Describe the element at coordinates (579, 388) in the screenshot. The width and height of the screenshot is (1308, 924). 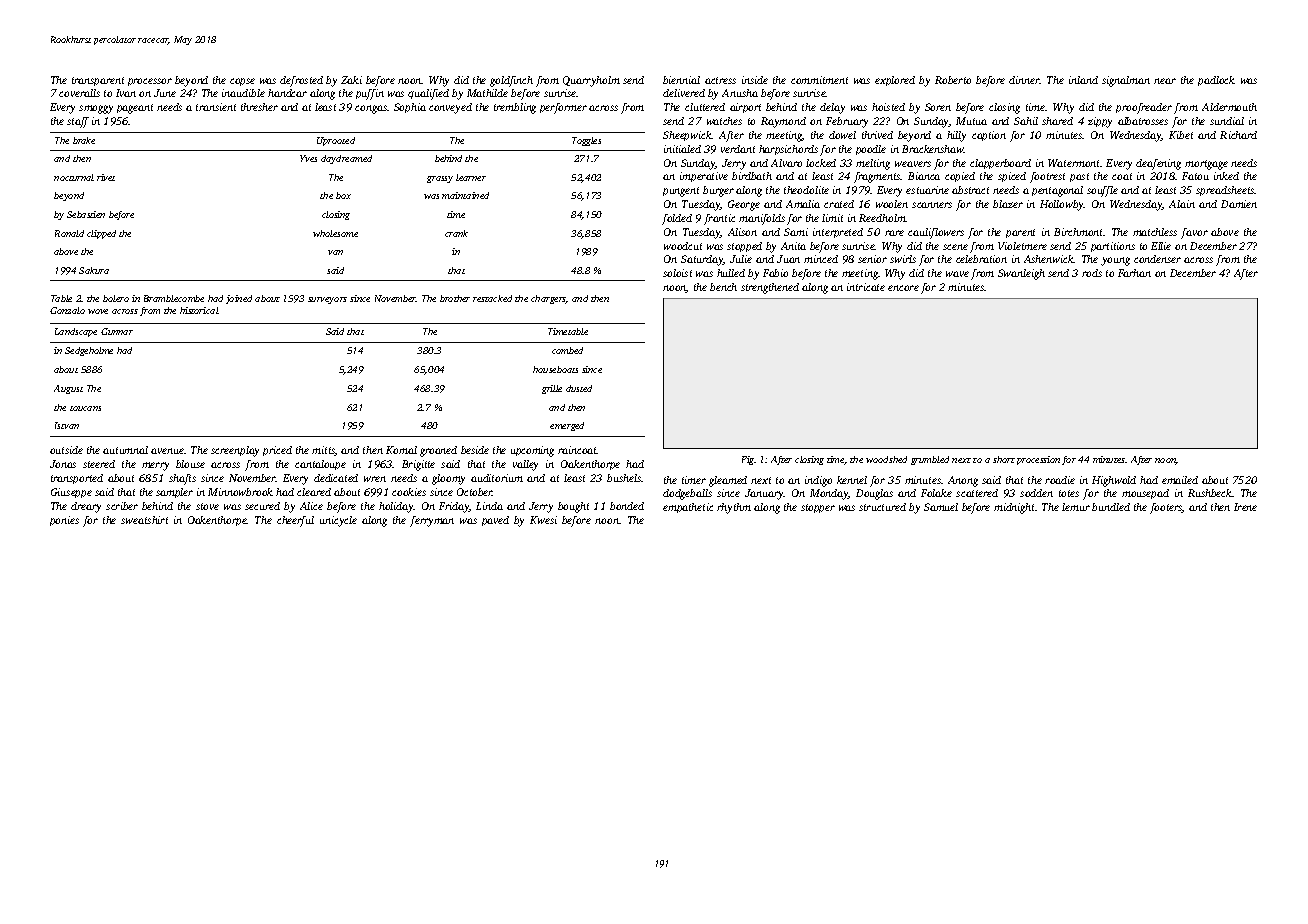
I see `dusted` at that location.
